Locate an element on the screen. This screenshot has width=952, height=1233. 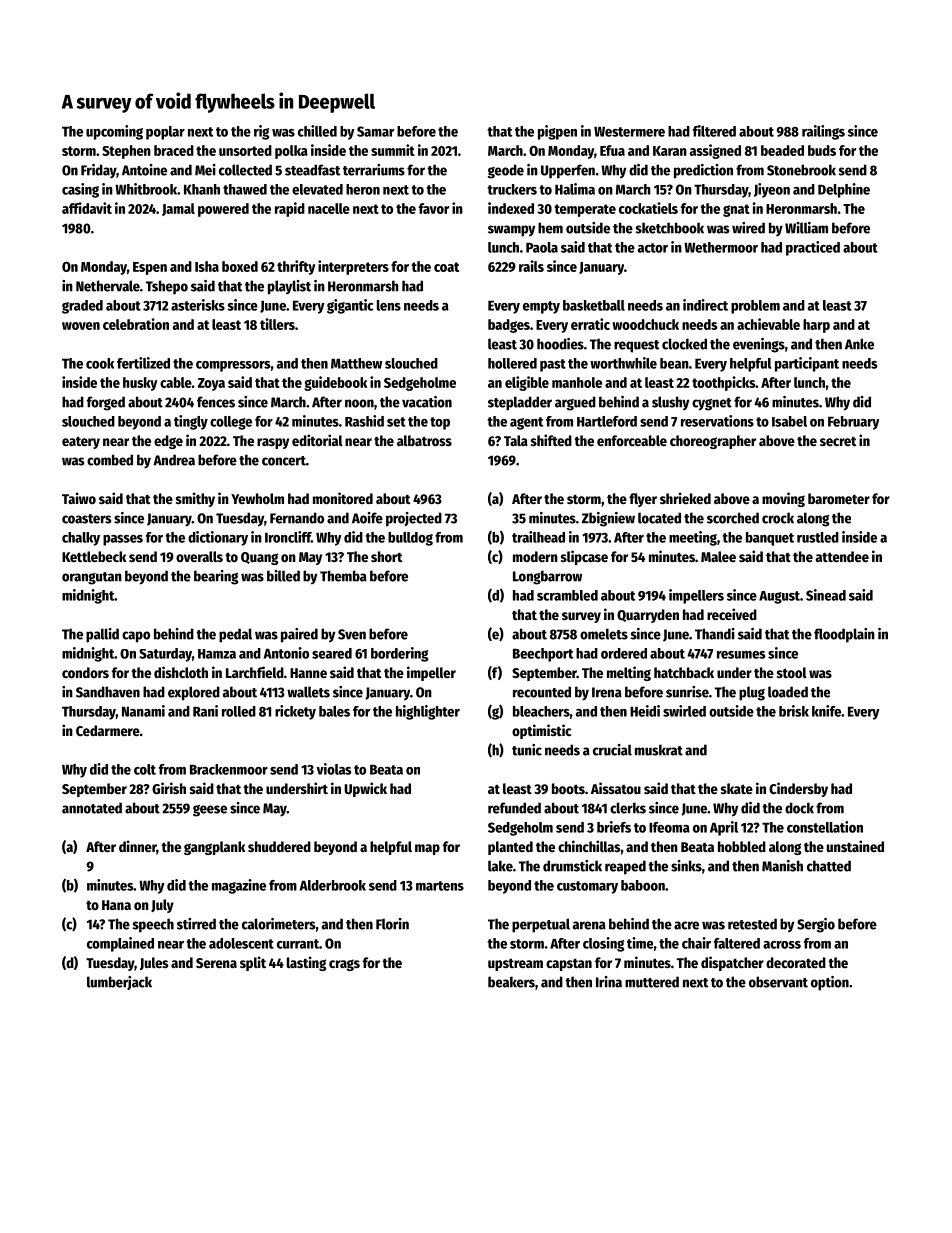
Sandhaven is located at coordinates (108, 692).
